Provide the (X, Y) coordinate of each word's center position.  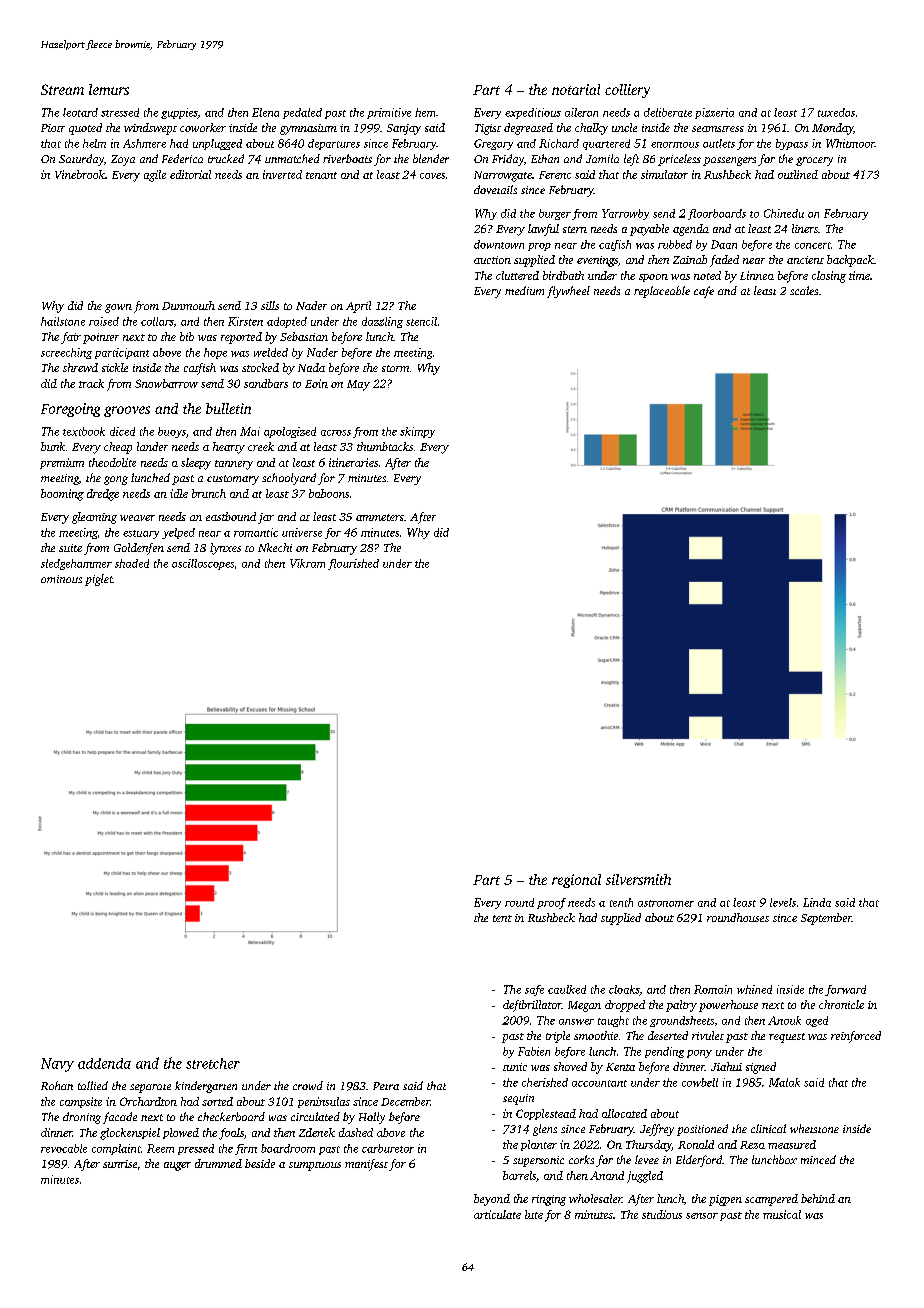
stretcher (213, 1063)
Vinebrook (80, 174)
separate (150, 1088)
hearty (229, 448)
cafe (704, 292)
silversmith (638, 879)
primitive (389, 113)
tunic (515, 1067)
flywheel (568, 292)
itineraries (353, 462)
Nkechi (275, 547)
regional (576, 881)
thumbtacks (385, 446)
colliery (627, 91)
